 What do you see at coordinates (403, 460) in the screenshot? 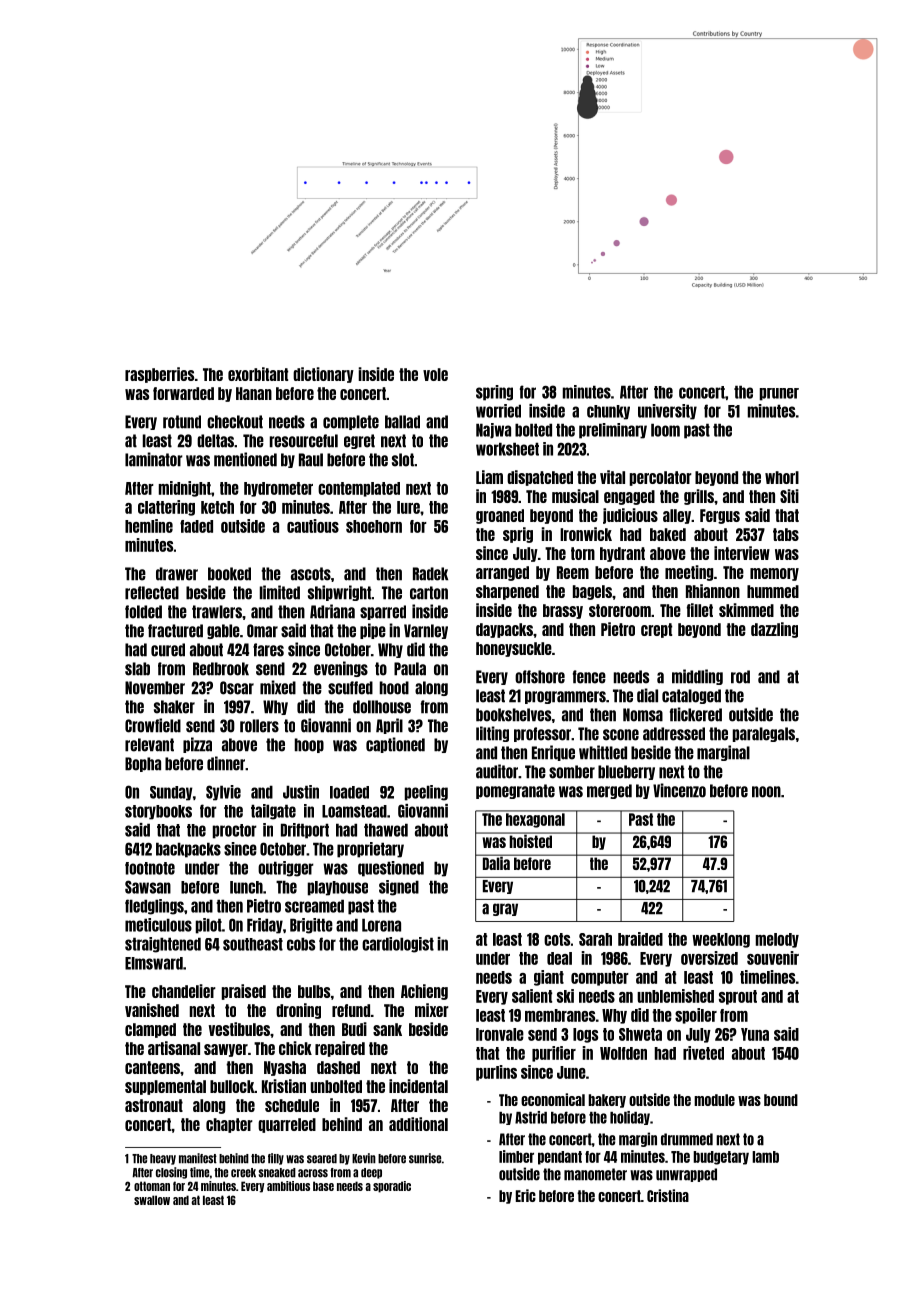
I see `slot` at bounding box center [403, 460].
